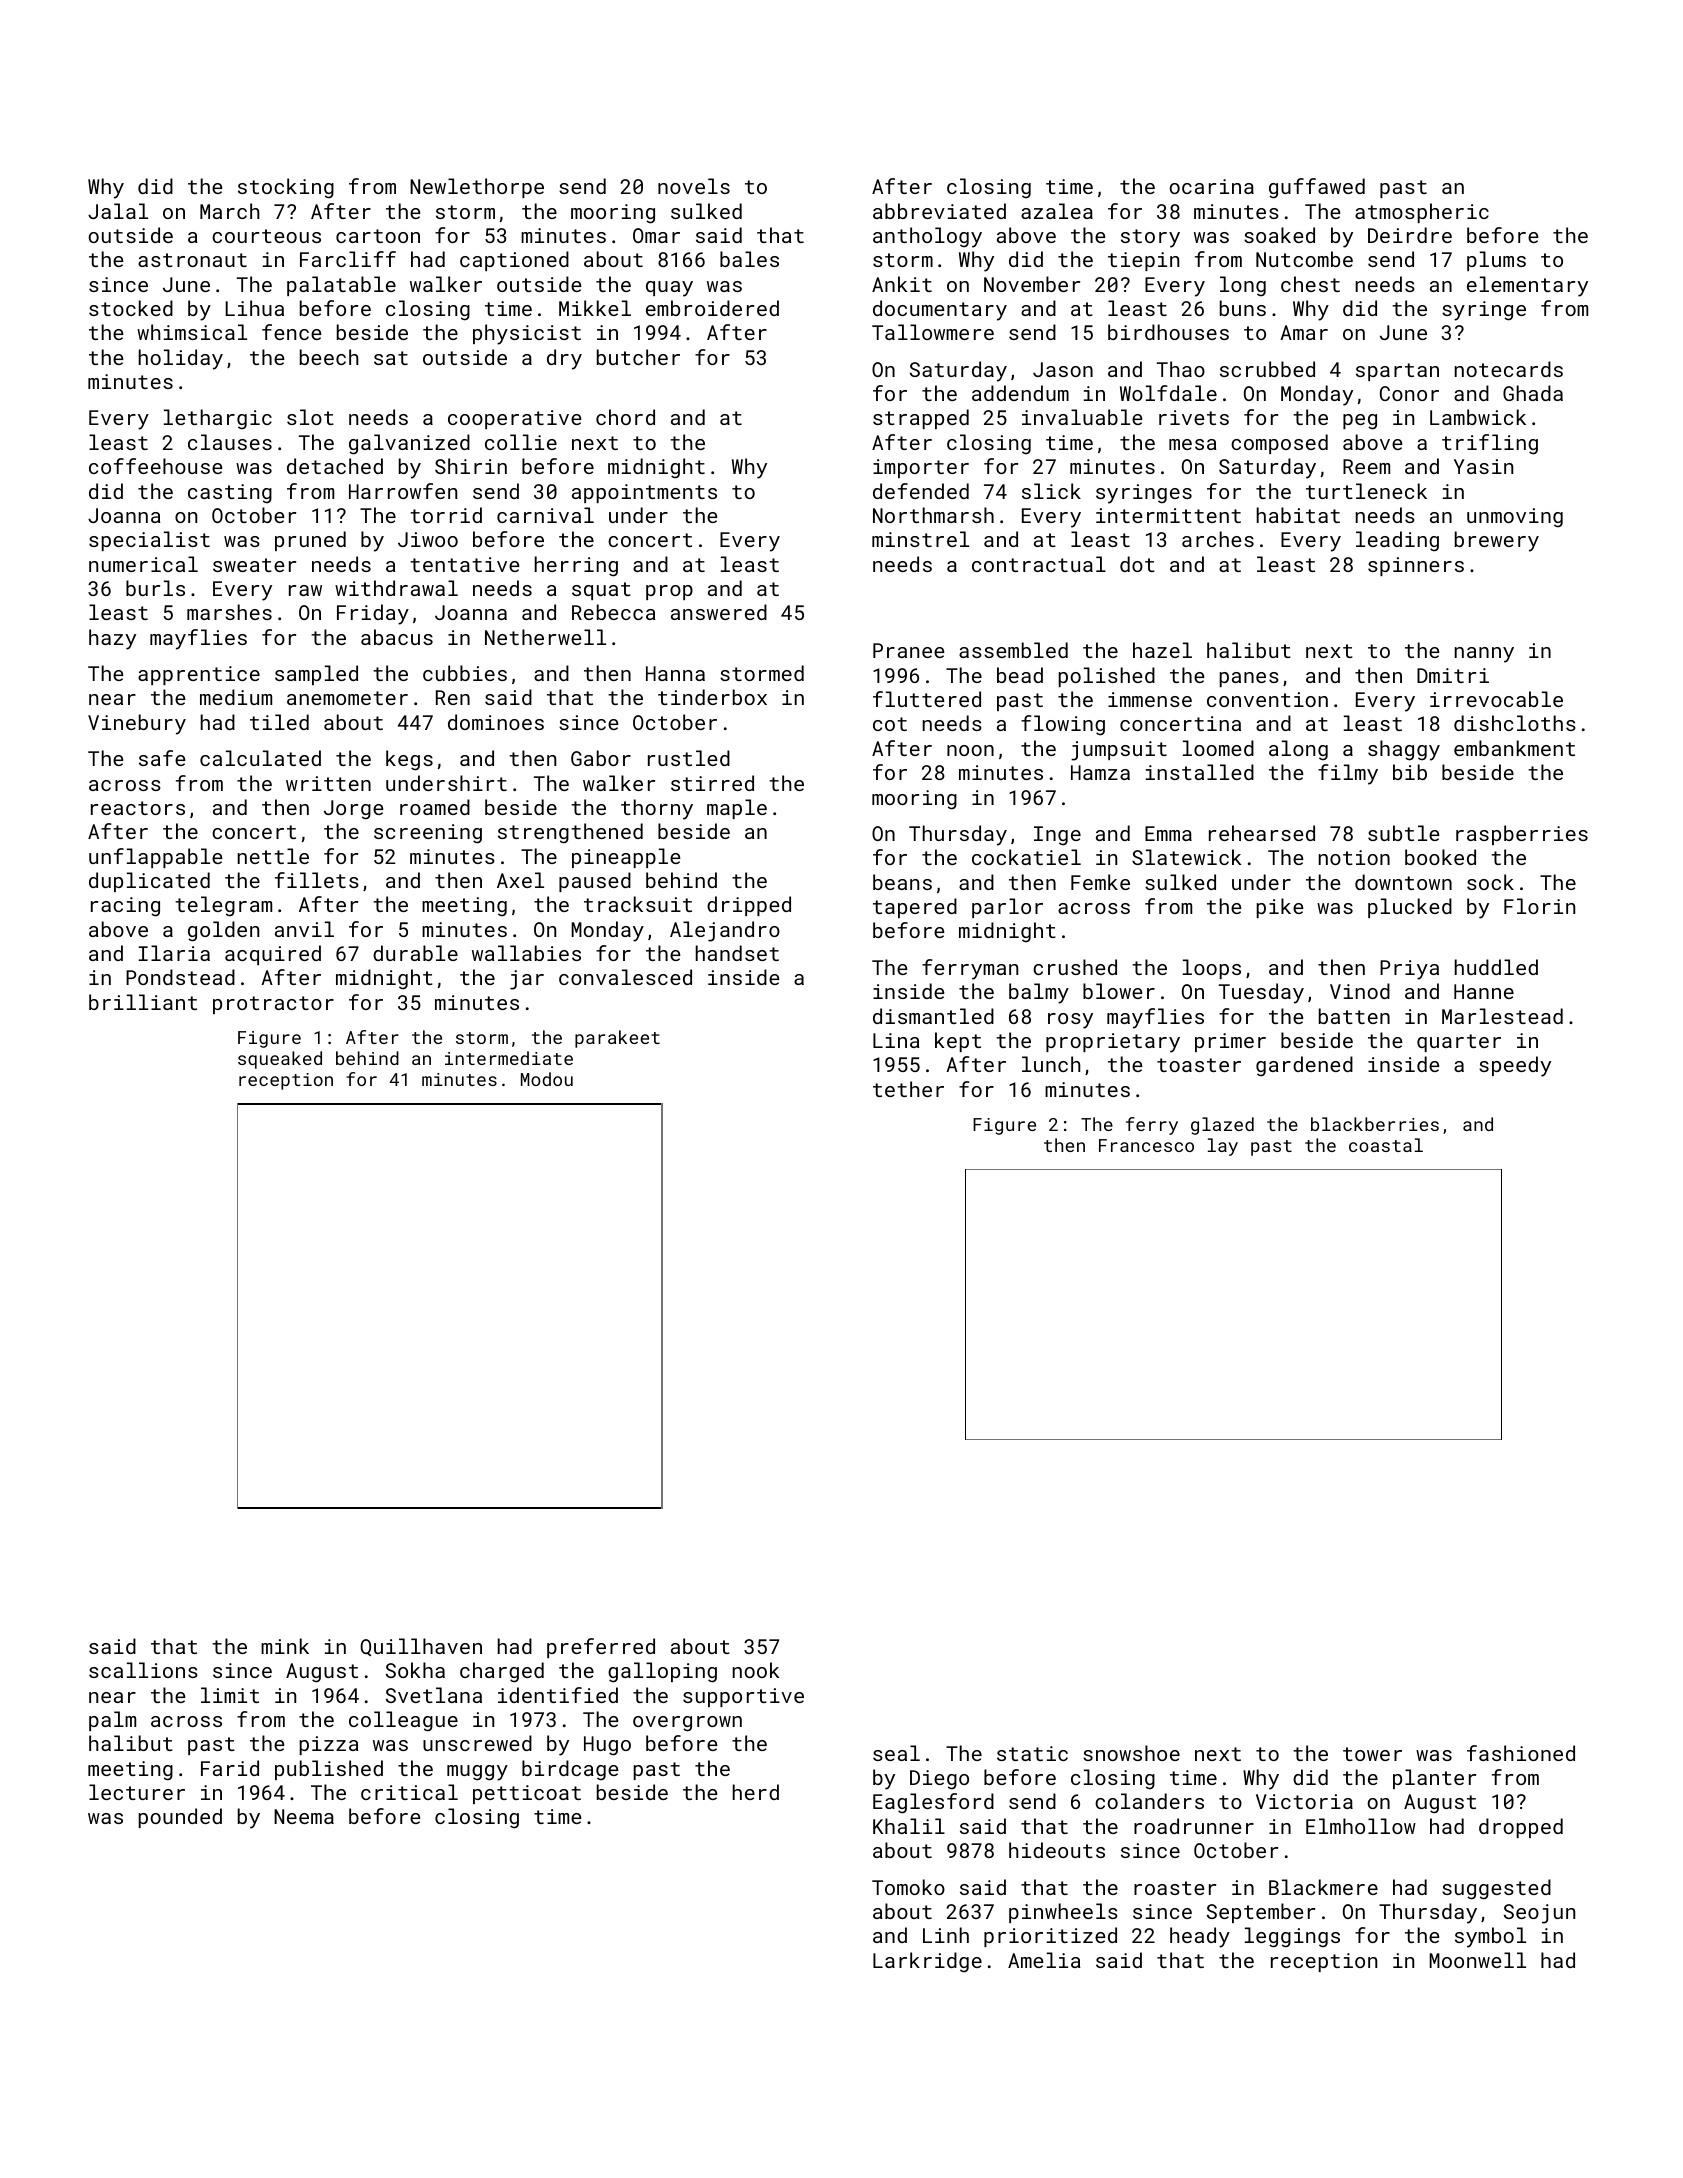 The image size is (1683, 2178). What do you see at coordinates (1223, 1147) in the screenshot?
I see `lay` at bounding box center [1223, 1147].
